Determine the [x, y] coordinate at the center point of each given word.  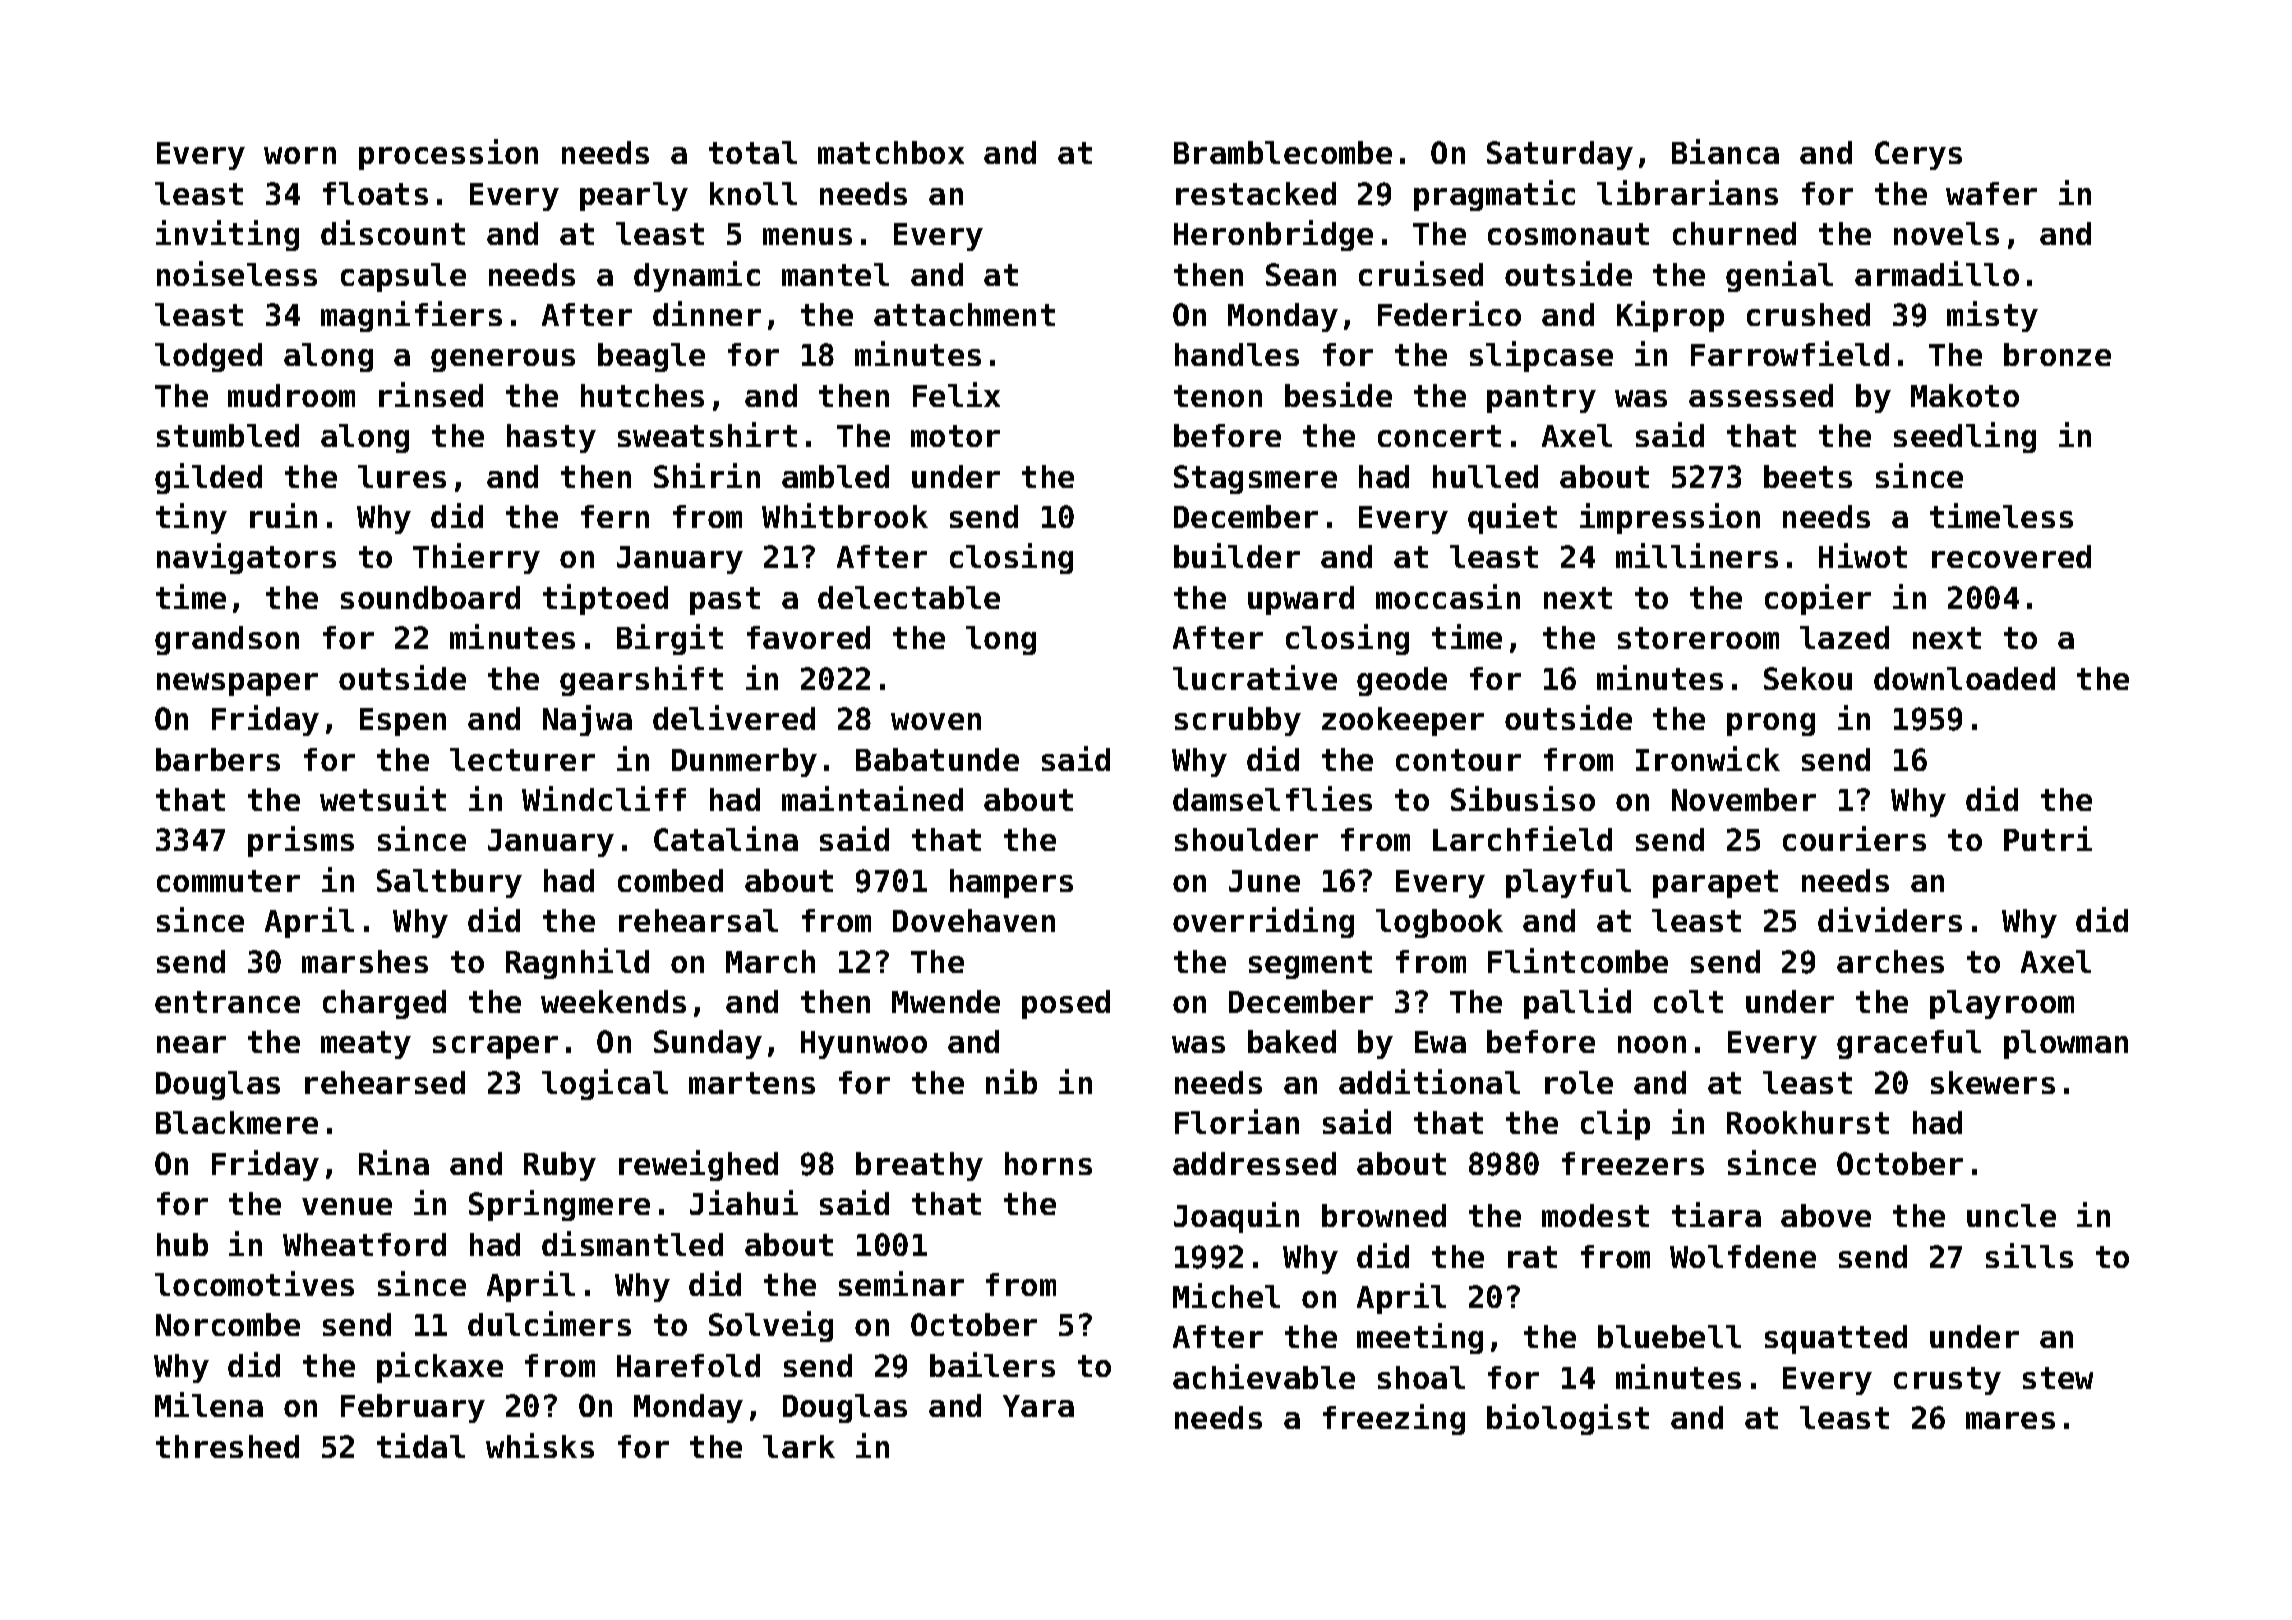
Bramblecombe [1283, 152]
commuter [228, 881]
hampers [1011, 883]
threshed [227, 1446]
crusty [1947, 1381]
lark [799, 1446]
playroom [2002, 1004]
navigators [246, 558]
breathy [919, 1166]
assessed [1761, 395]
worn [300, 155]
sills [2029, 1255]
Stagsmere [1255, 479]
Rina [394, 1162]
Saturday [1560, 155]
